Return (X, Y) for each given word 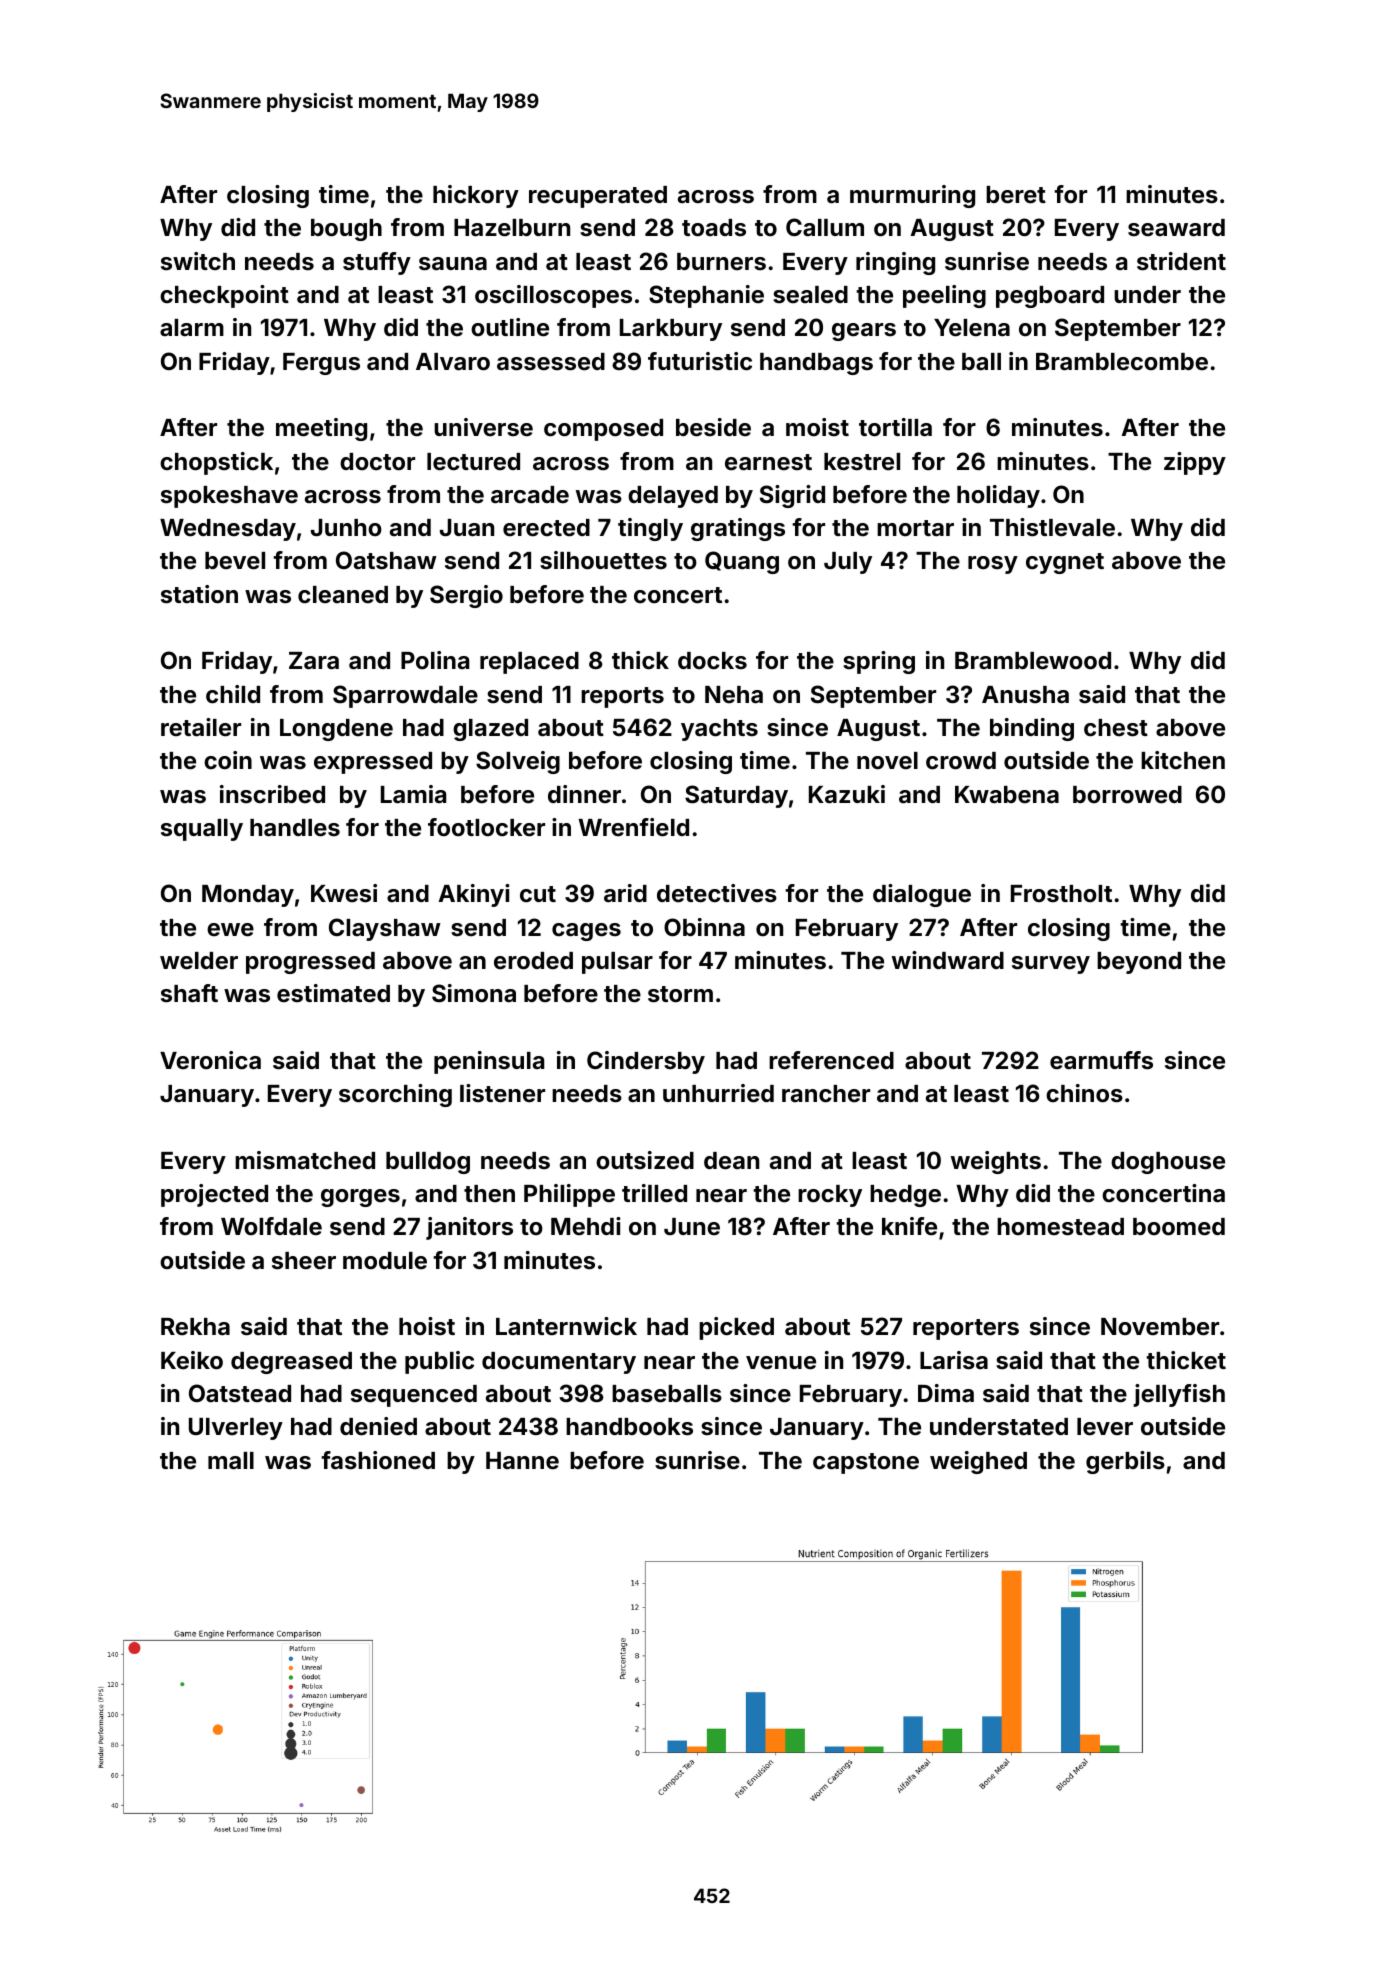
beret (1016, 195)
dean (731, 1161)
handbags (816, 364)
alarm (192, 327)
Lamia (413, 794)
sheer (304, 1261)
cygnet (1065, 563)
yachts (719, 730)
